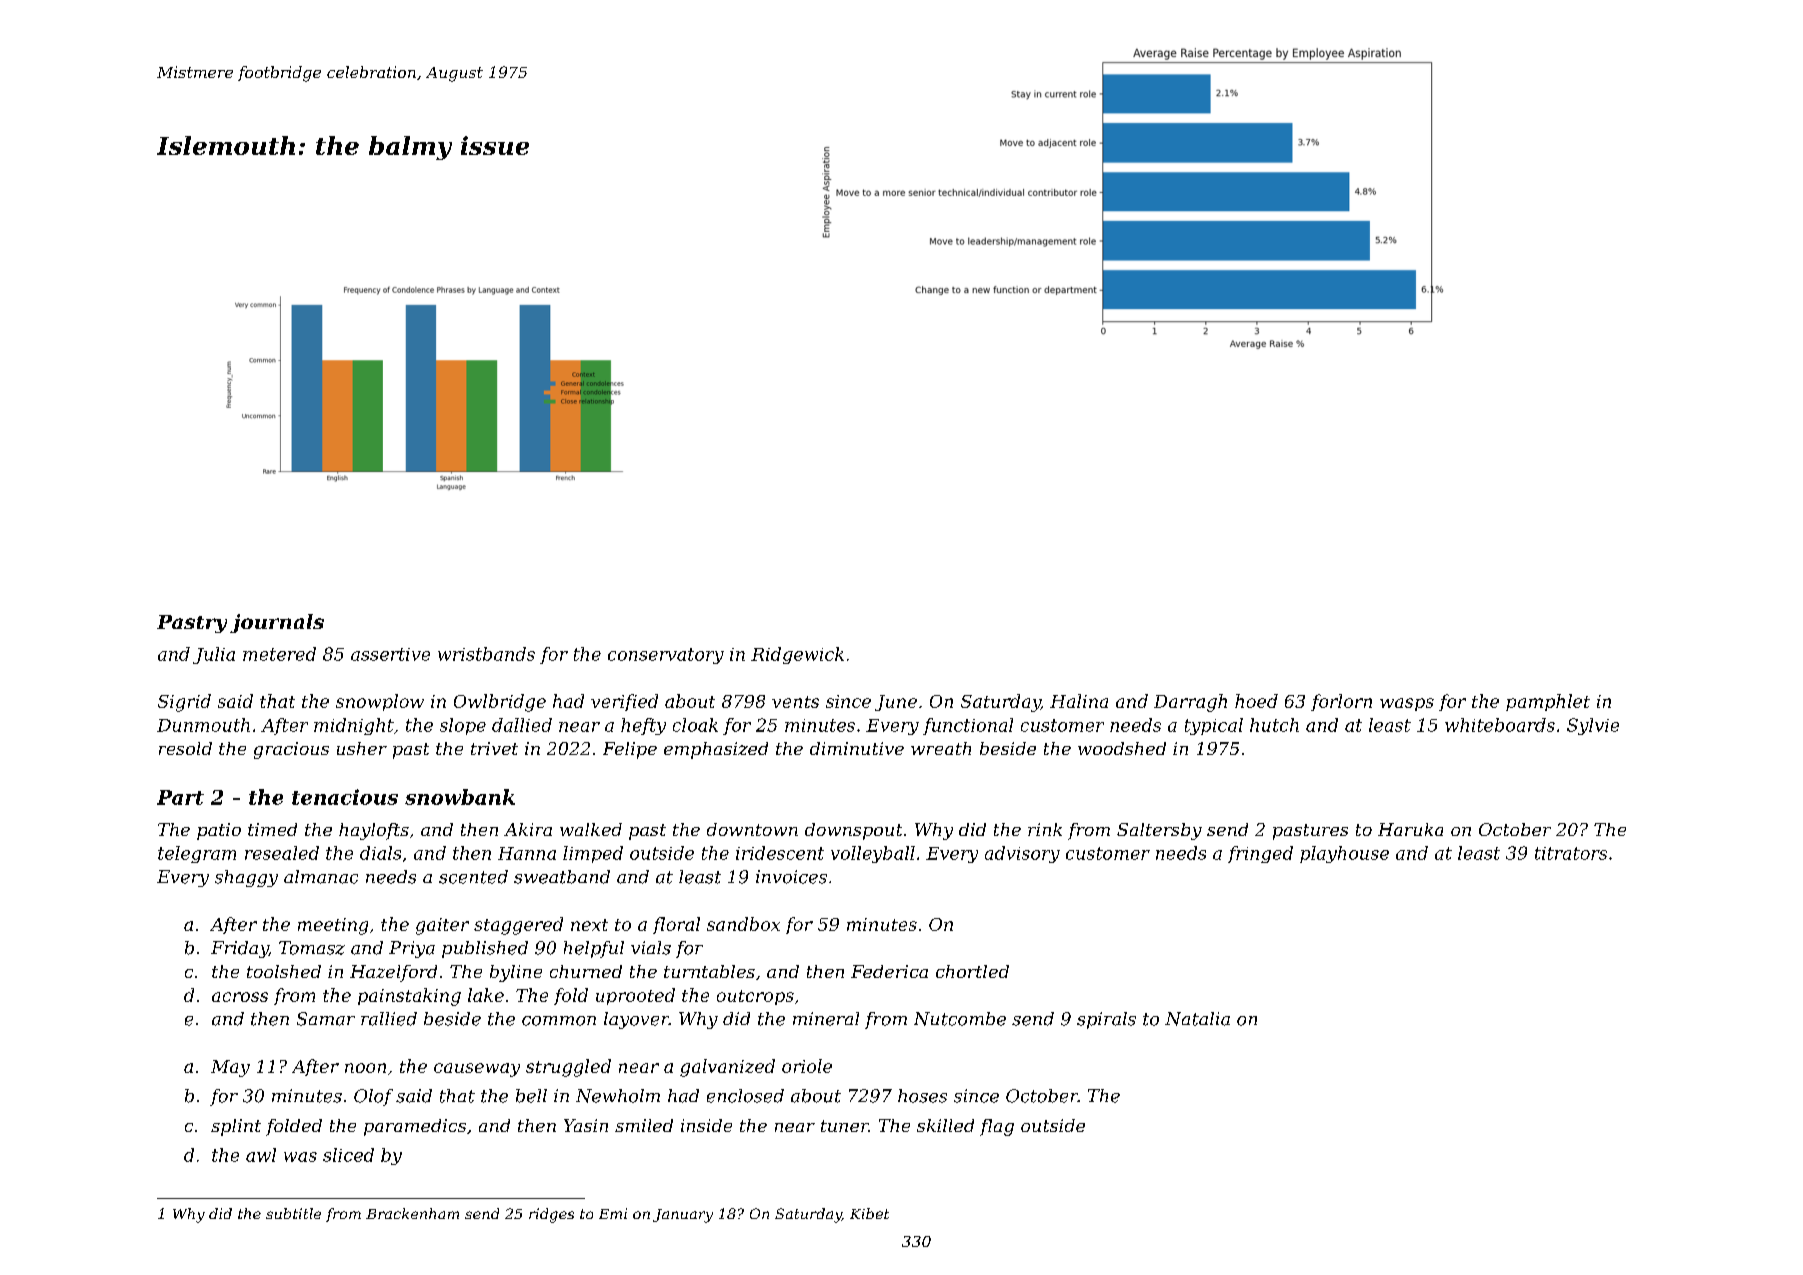 Image resolution: width=1803 pixels, height=1275 pixels. Describe the element at coordinates (412, 1213) in the document. I see `Brackenham` at that location.
